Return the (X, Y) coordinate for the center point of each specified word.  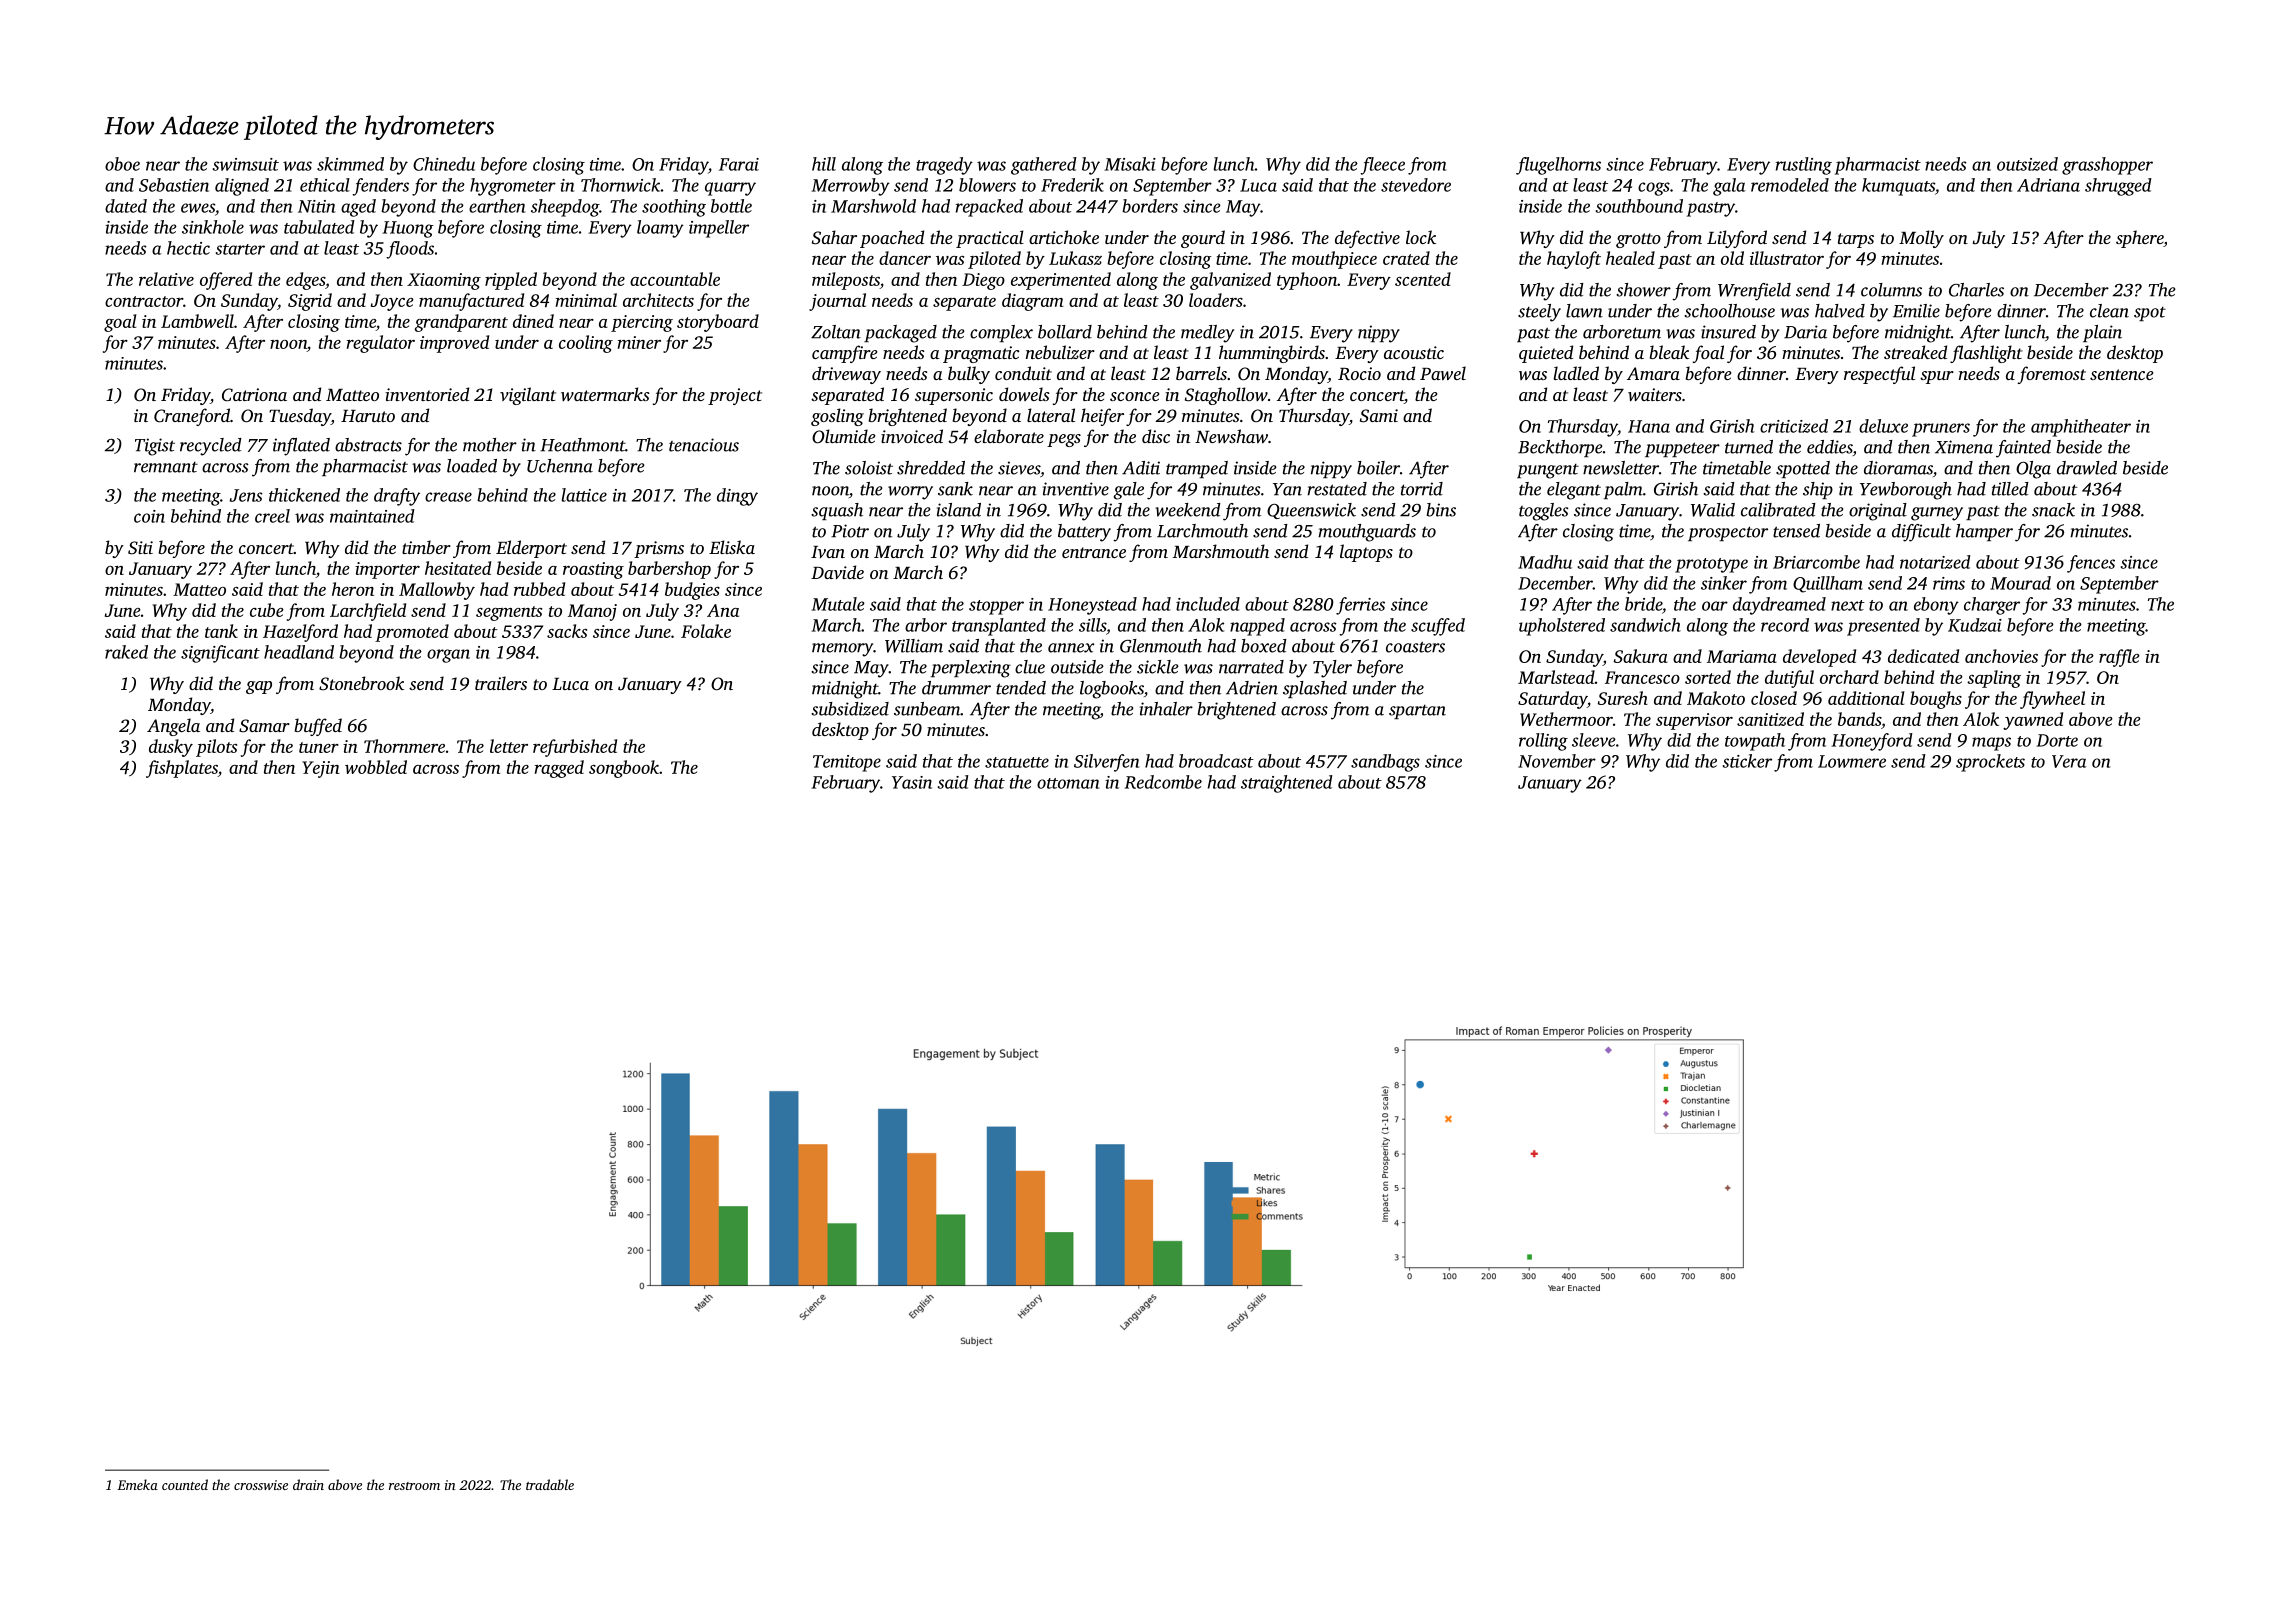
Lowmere (1852, 761)
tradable (550, 1484)
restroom (414, 1486)
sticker (1747, 761)
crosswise (261, 1485)
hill (824, 164)
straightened (1287, 784)
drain (308, 1484)
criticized (1794, 426)
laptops (1366, 553)
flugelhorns (1558, 166)
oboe (122, 164)
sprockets (1990, 763)
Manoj (592, 612)
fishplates (182, 769)
